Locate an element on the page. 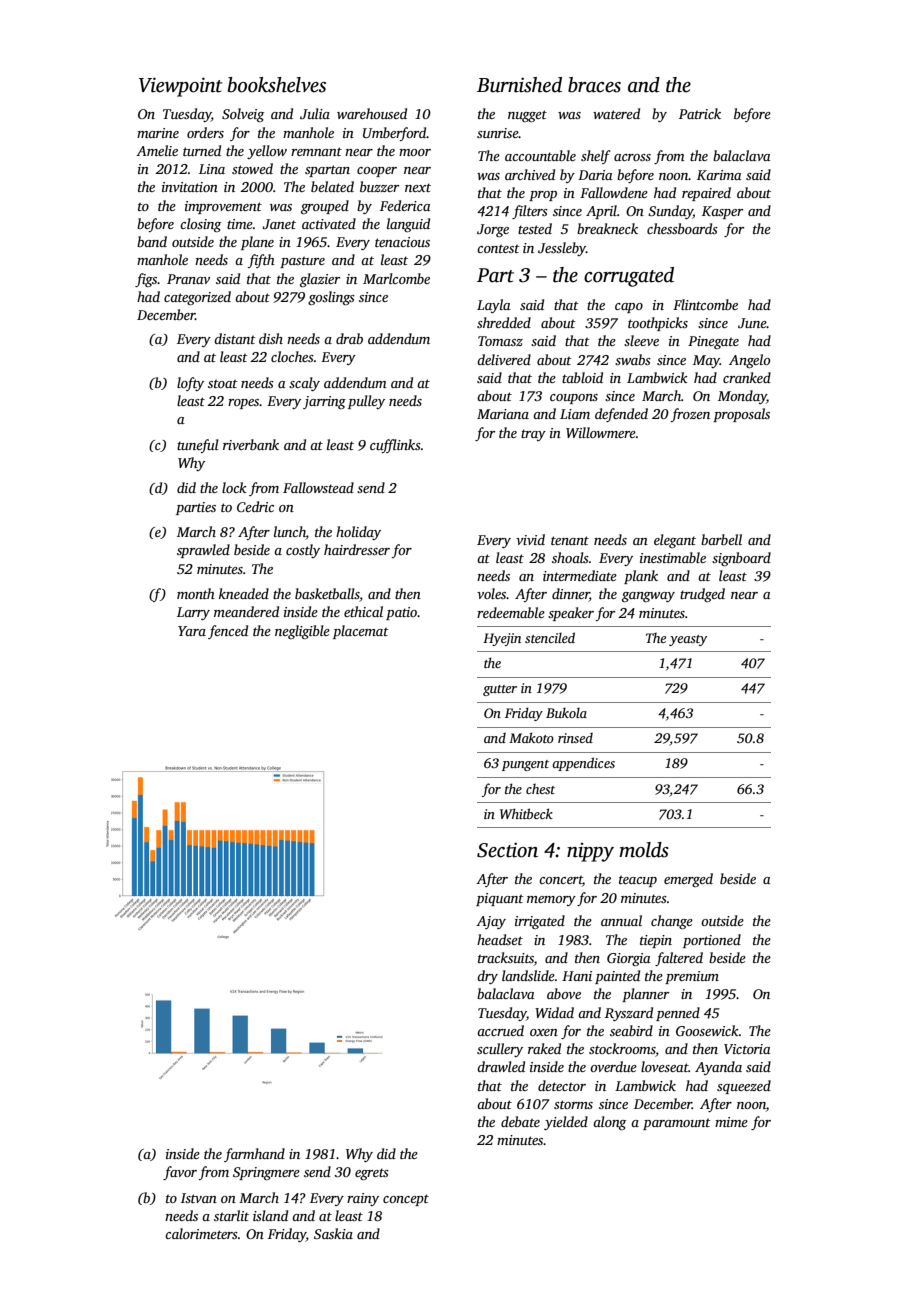  calorimeters is located at coordinates (201, 1233).
